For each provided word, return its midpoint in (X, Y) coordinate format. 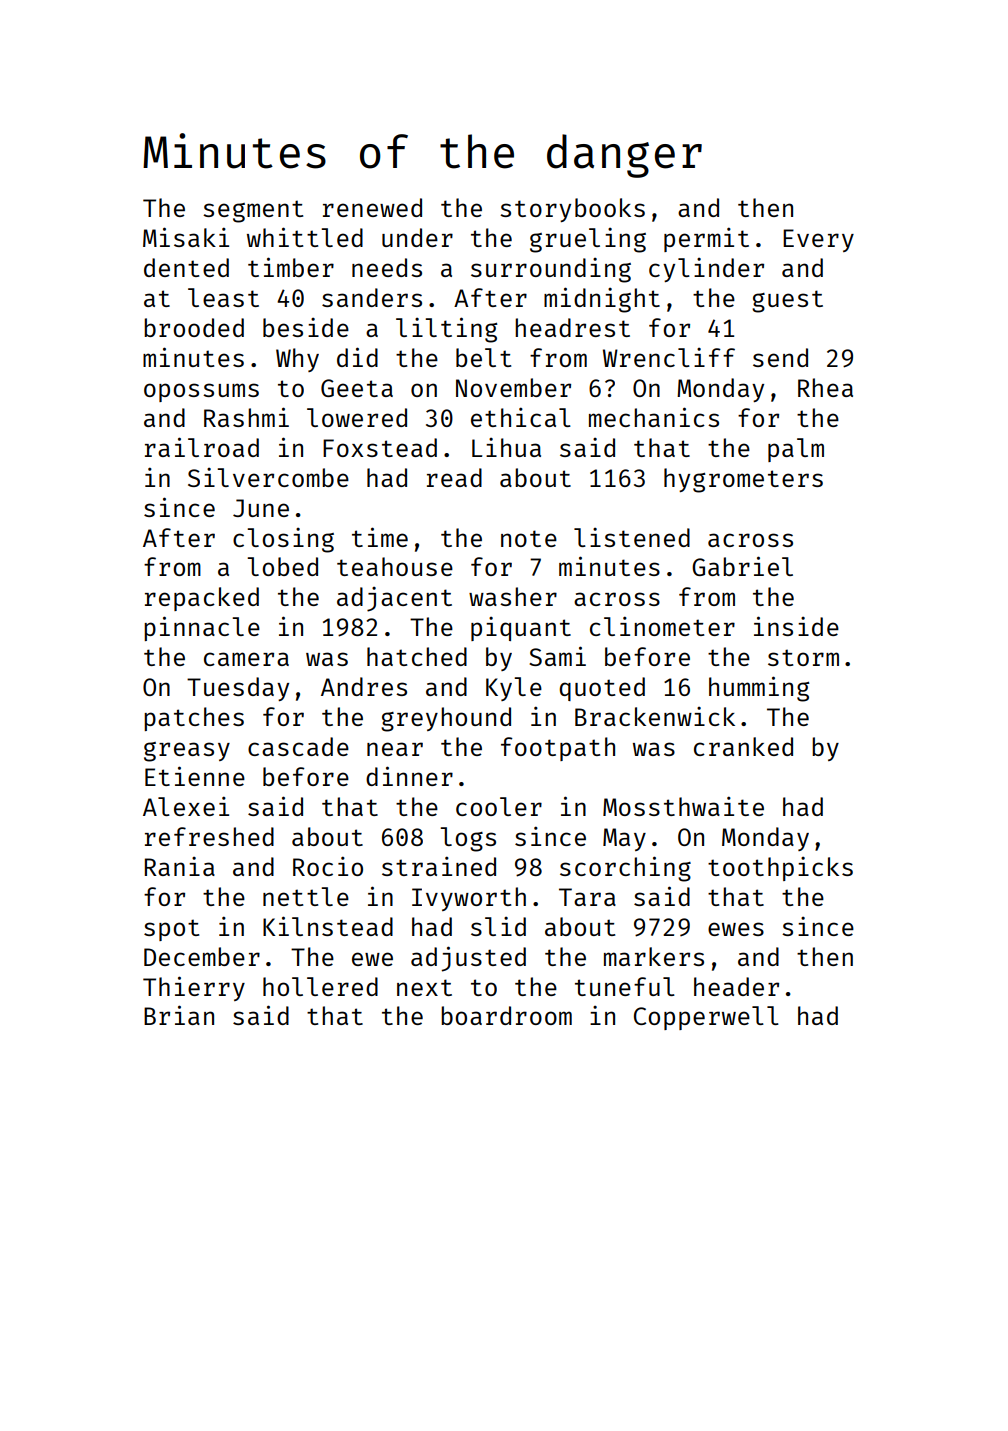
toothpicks (780, 869)
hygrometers (743, 480)
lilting (447, 330)
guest (787, 301)
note (529, 538)
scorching (625, 869)
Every (818, 240)
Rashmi (246, 417)
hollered (320, 986)
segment (253, 211)
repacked (202, 599)
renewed (372, 207)
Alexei (186, 806)
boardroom (506, 1015)
